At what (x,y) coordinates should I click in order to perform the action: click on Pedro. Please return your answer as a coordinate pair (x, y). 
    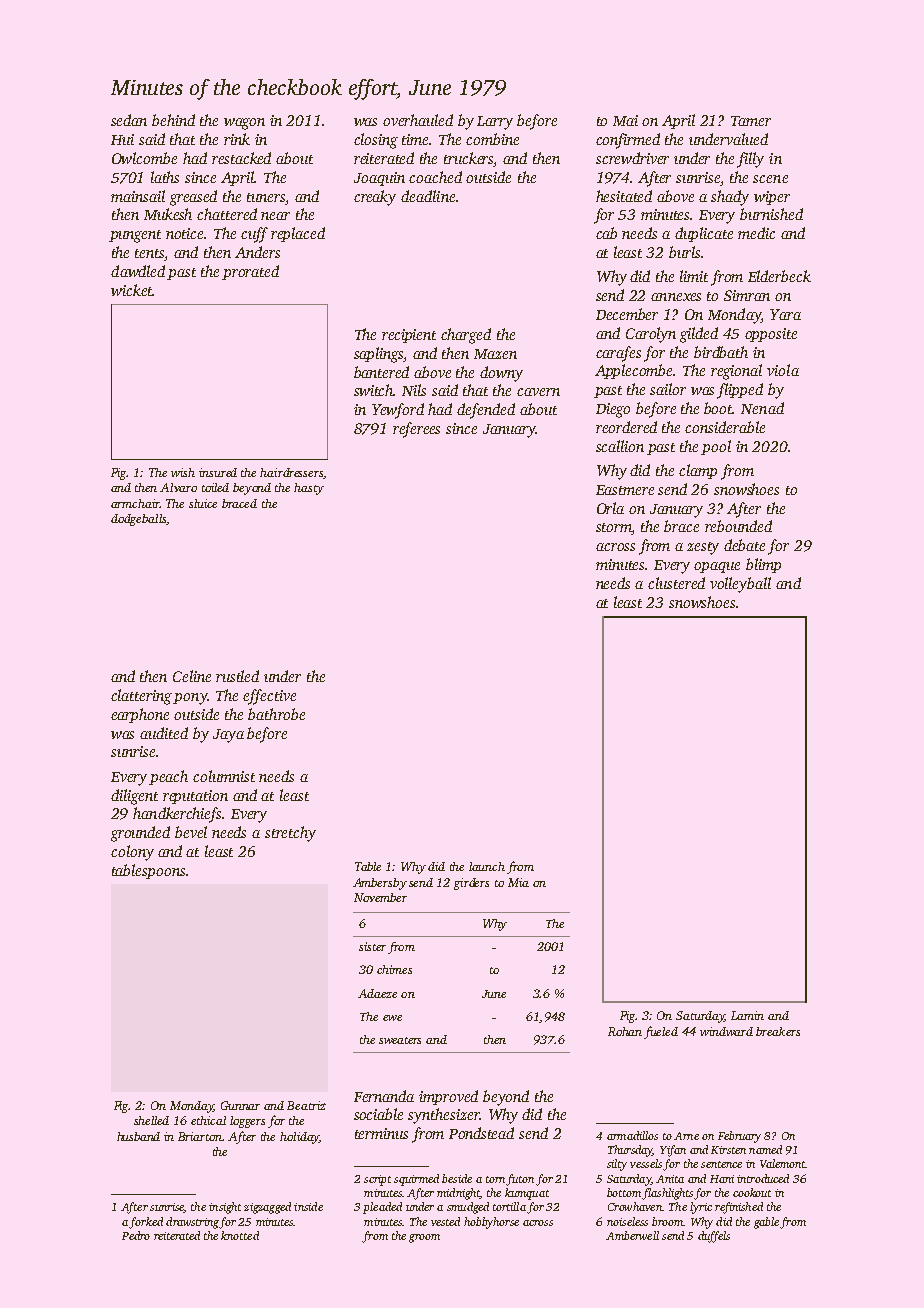
    Looking at the image, I should click on (136, 1235).
